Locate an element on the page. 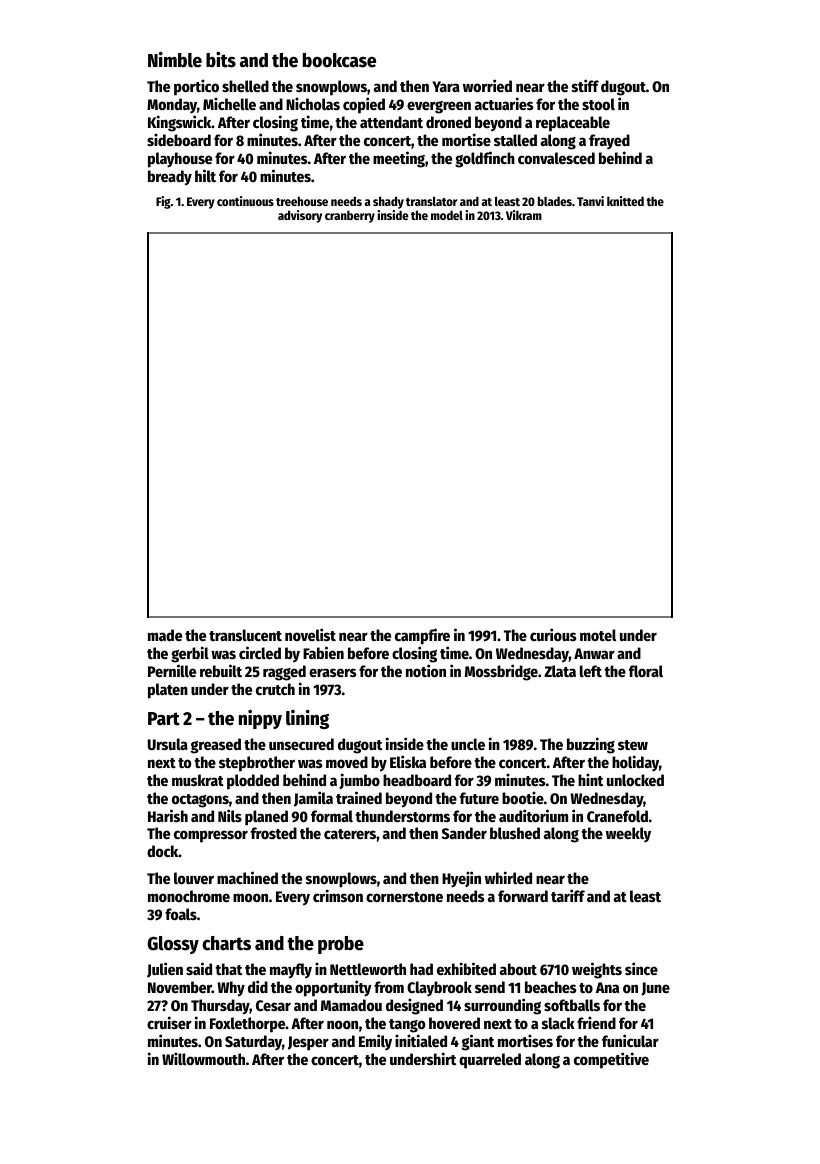 This page has width=820, height=1164. buzzing is located at coordinates (591, 745).
